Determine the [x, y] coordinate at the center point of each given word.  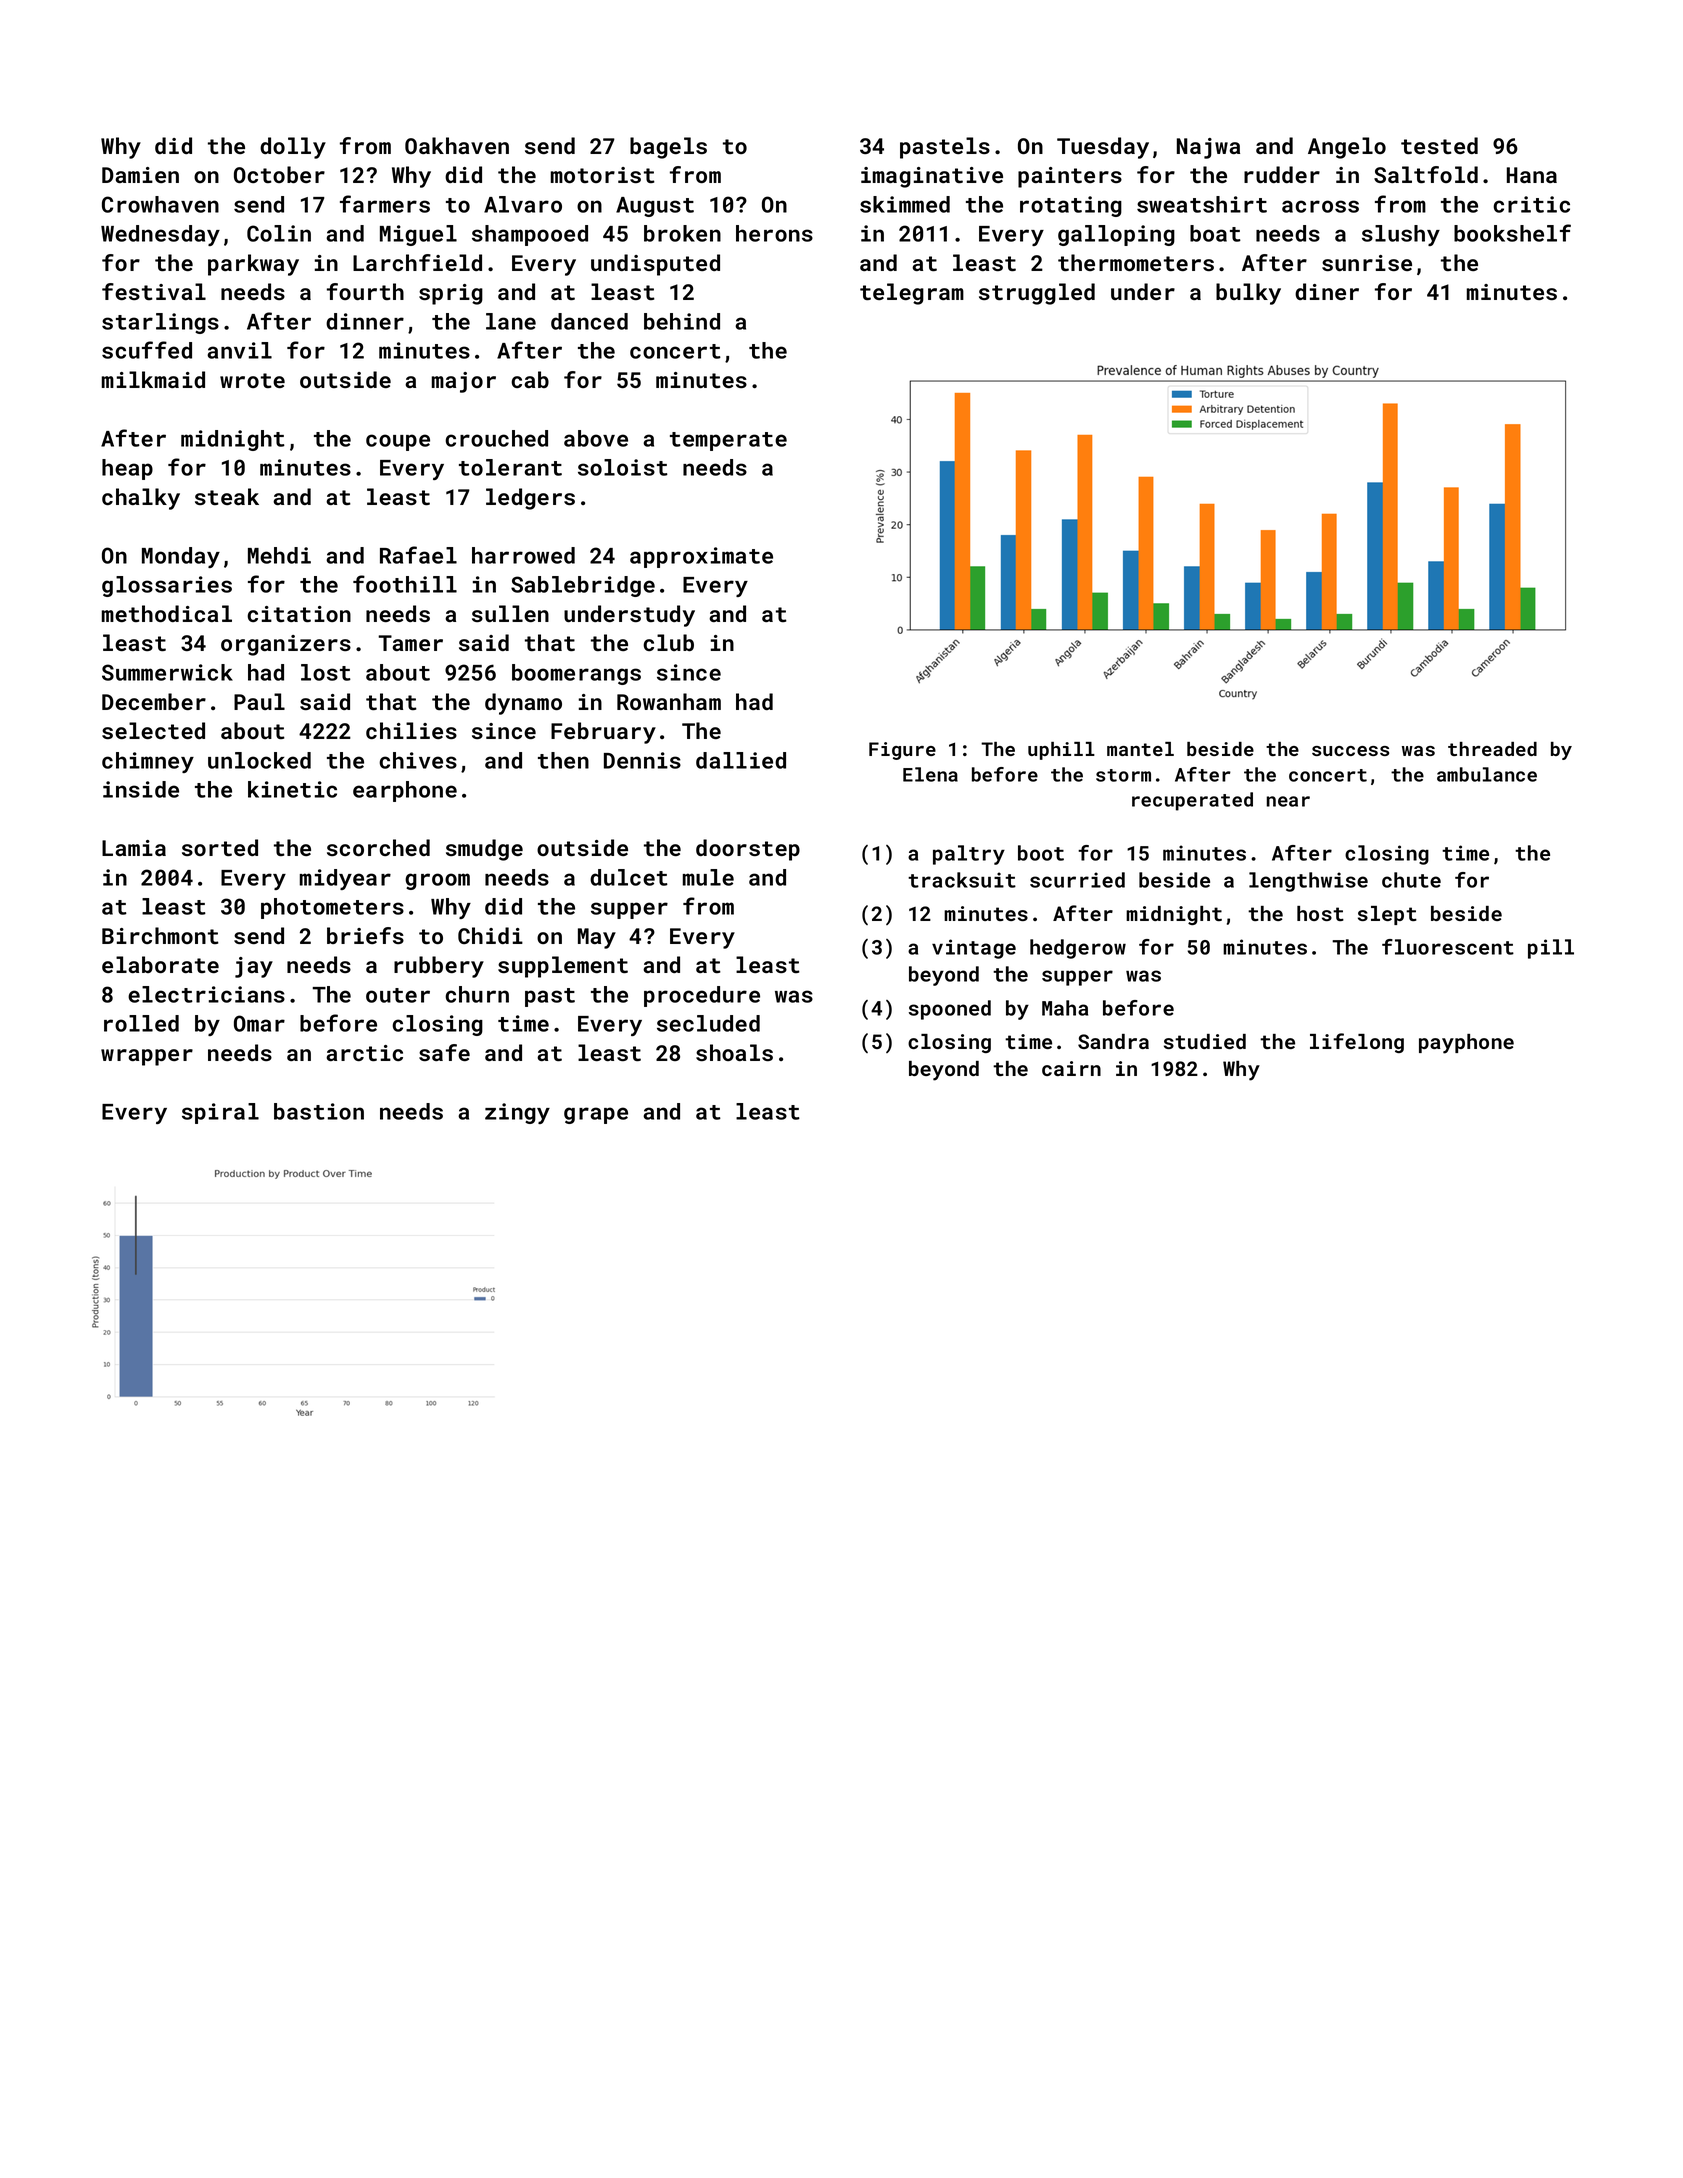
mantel [1140, 749]
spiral [220, 1113]
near [1288, 801]
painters [1070, 177]
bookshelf [1512, 233]
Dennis [642, 760]
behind [682, 321]
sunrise [1367, 263]
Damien [140, 175]
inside [141, 789]
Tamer [410, 643]
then [563, 760]
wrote [252, 380]
